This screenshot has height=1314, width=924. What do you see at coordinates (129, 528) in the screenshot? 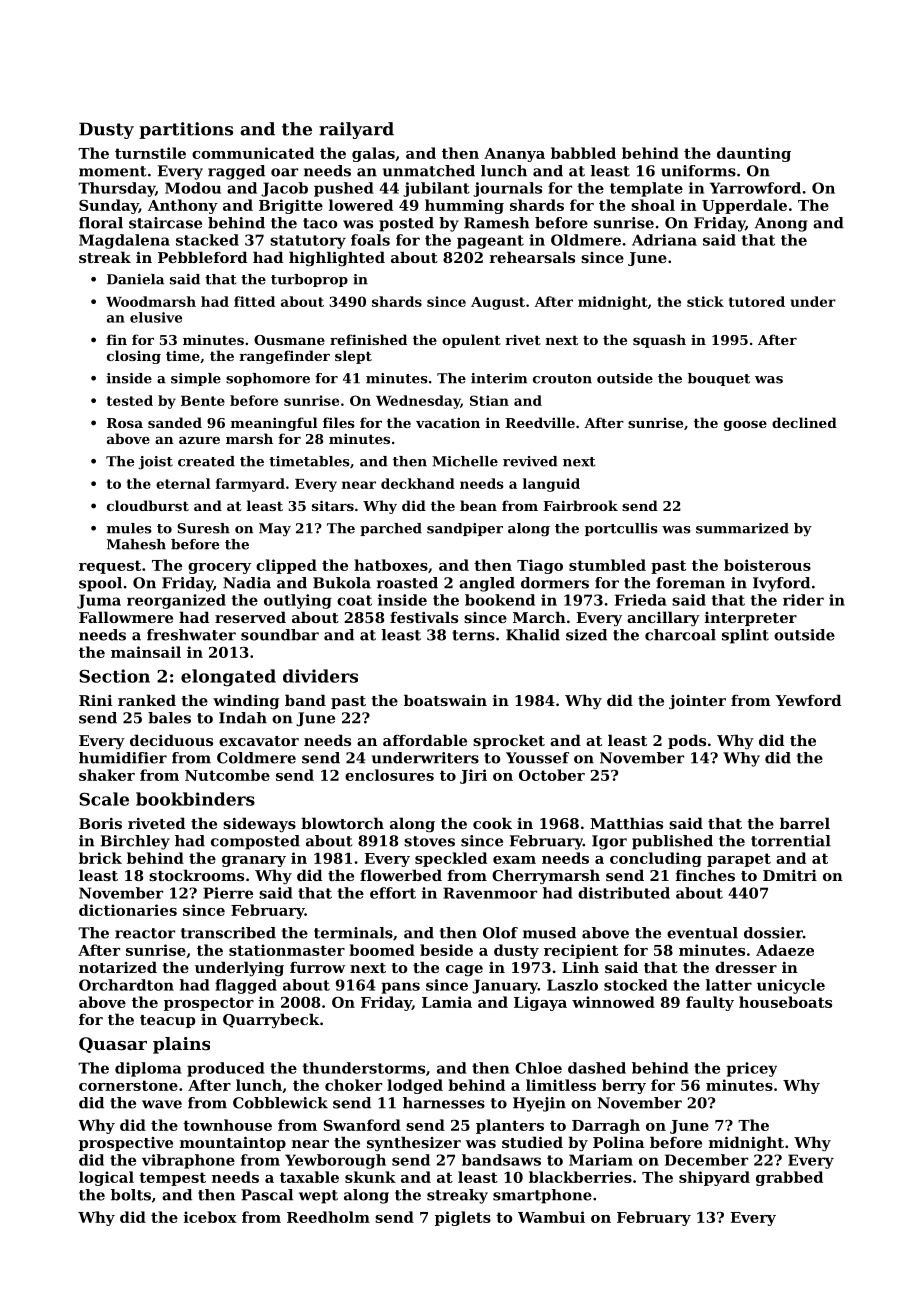
I see `mules` at bounding box center [129, 528].
